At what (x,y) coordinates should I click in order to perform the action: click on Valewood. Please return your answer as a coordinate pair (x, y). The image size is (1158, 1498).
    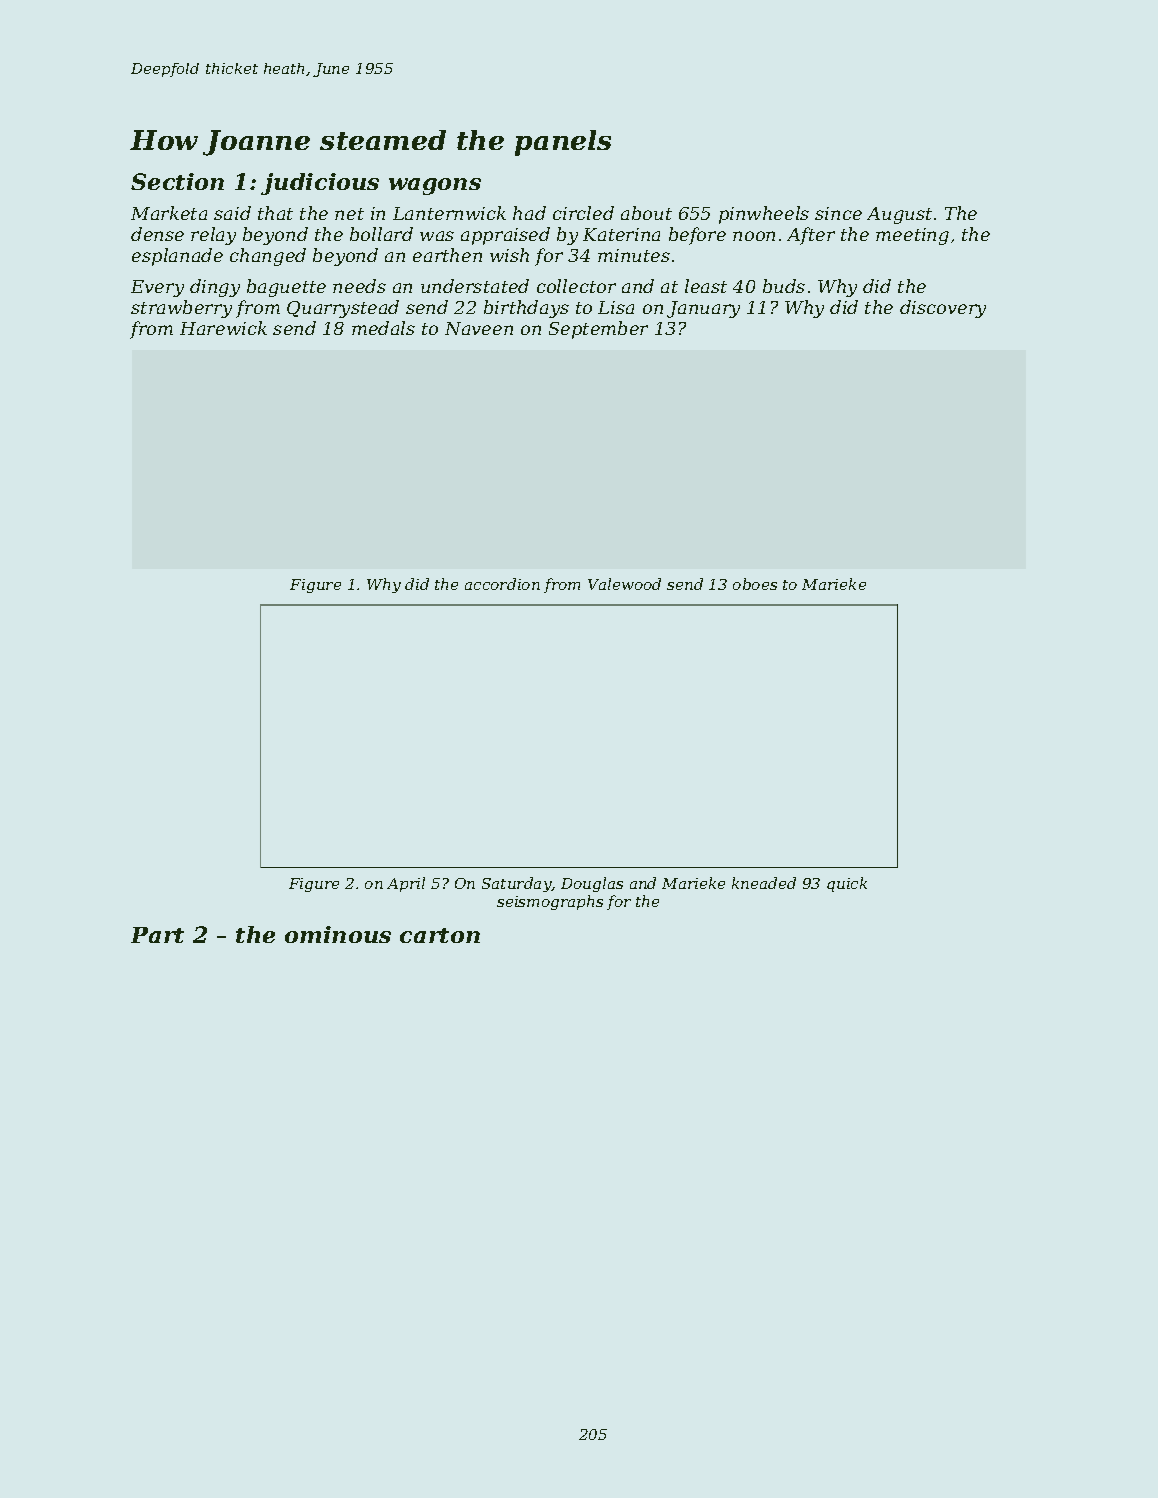
    Looking at the image, I should click on (624, 584).
